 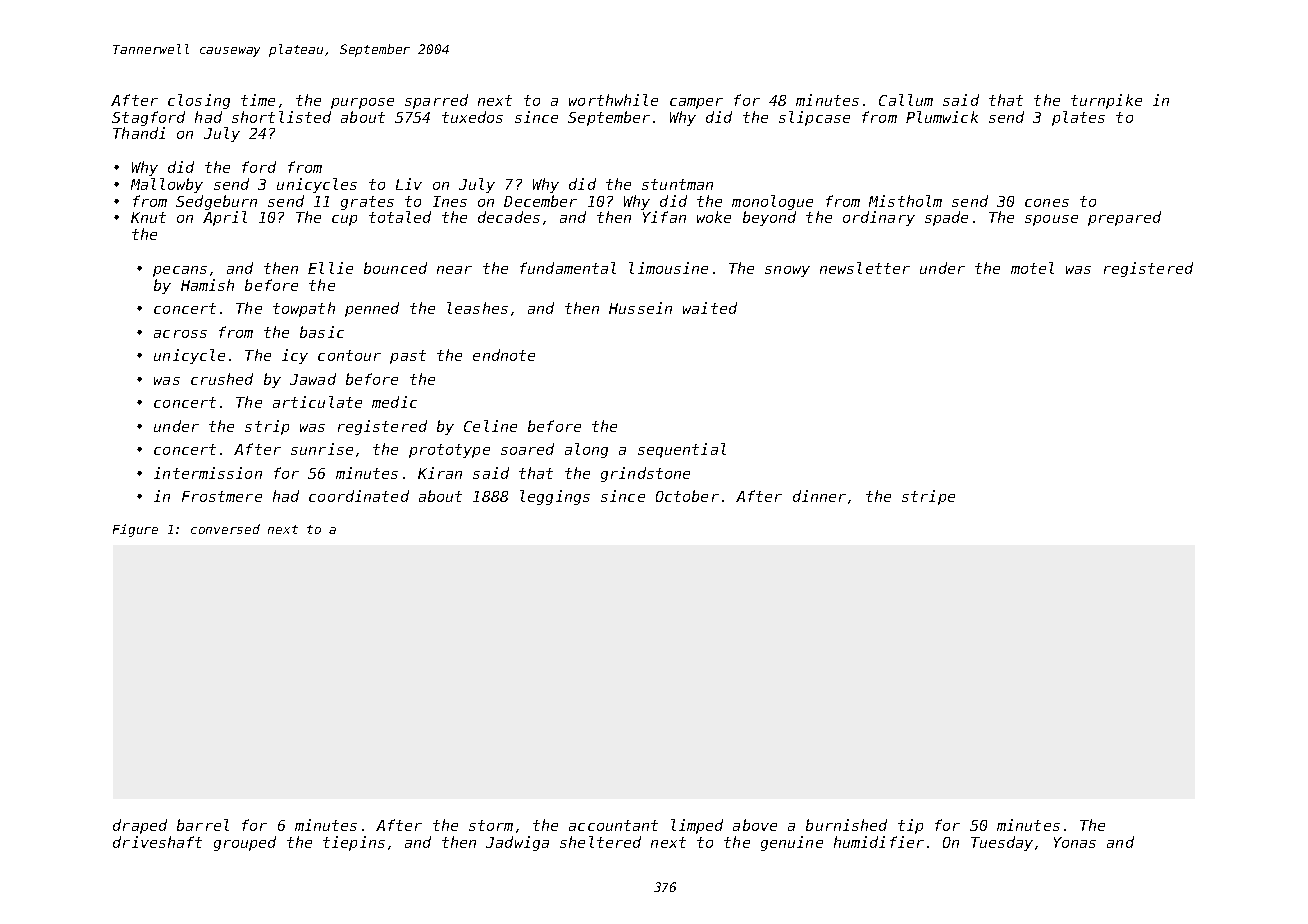 What do you see at coordinates (819, 496) in the screenshot?
I see `dinner` at bounding box center [819, 496].
